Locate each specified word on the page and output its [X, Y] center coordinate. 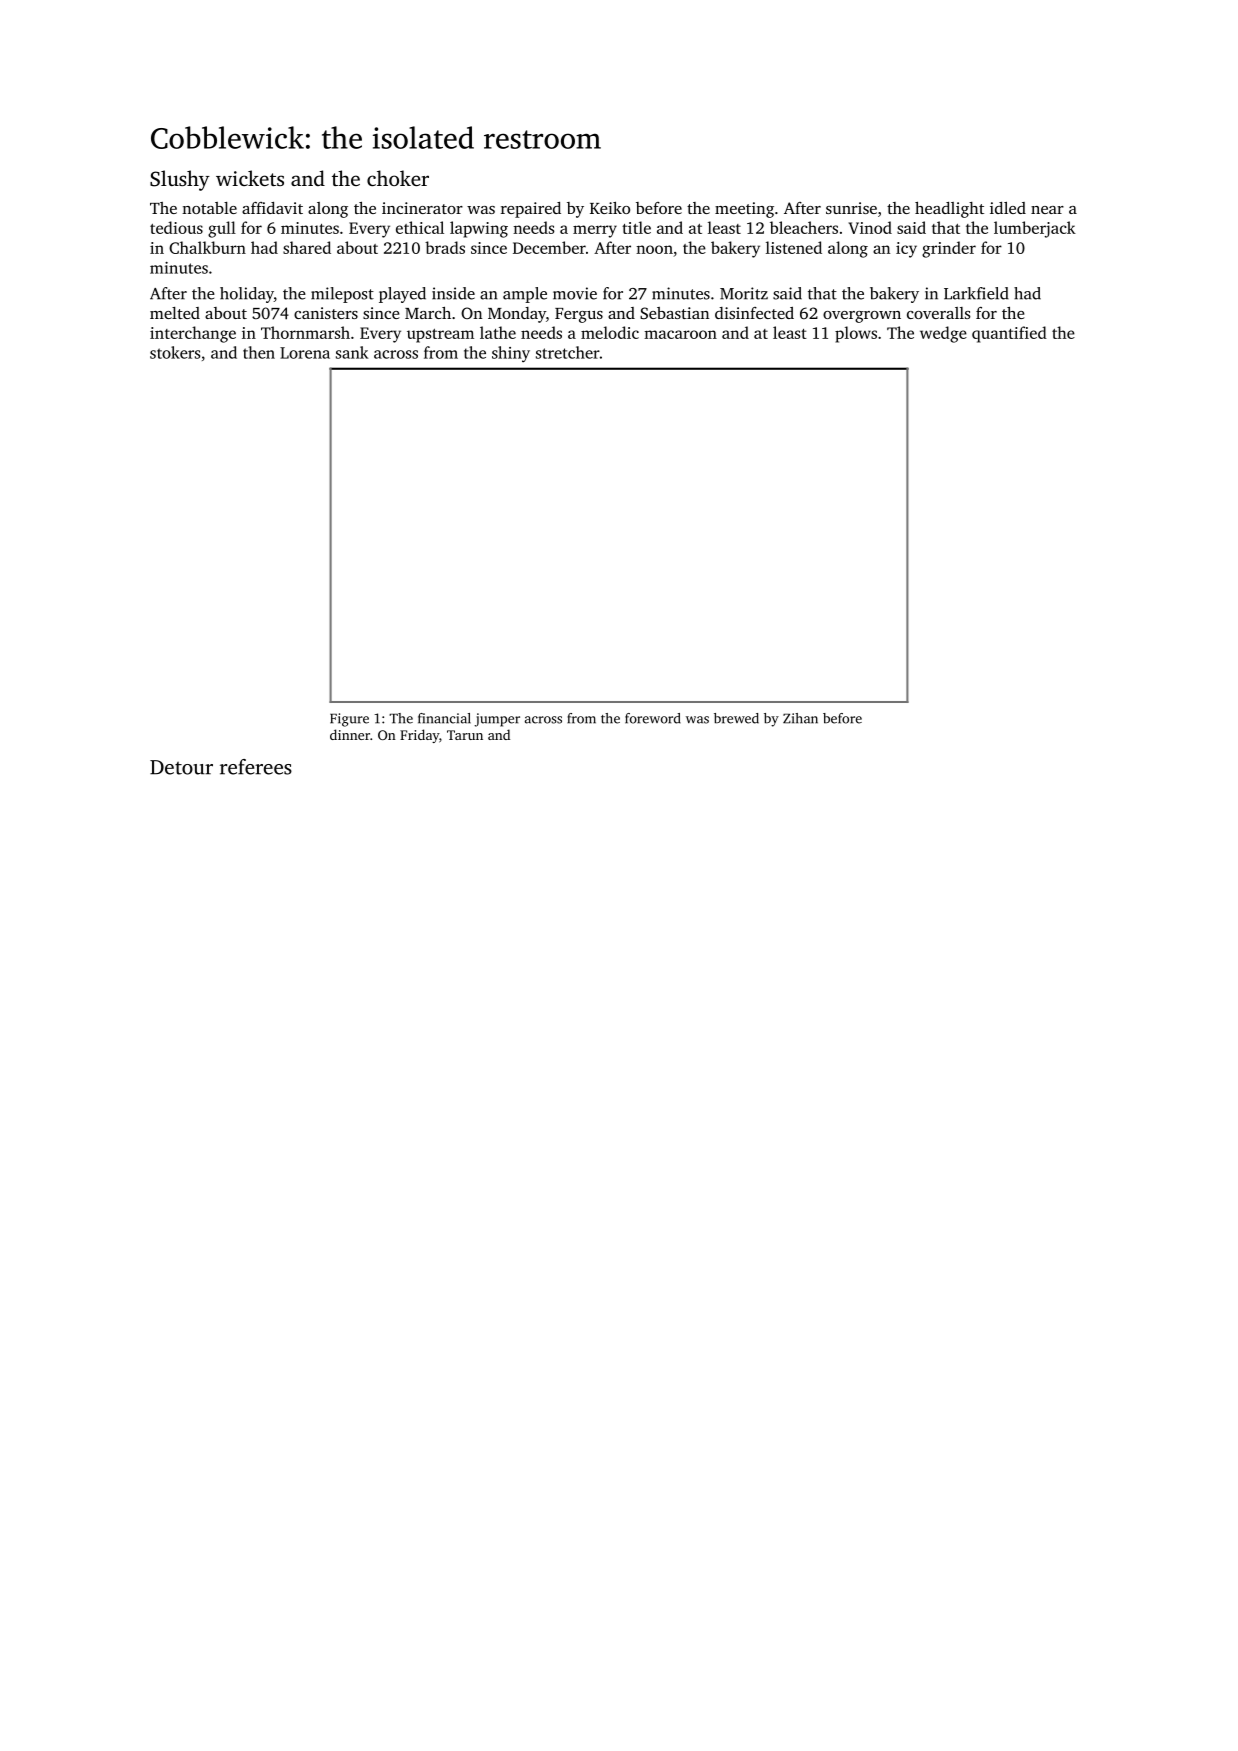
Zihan [800, 718]
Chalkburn [207, 247]
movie [575, 293]
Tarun [465, 735]
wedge [943, 334]
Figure [349, 720]
